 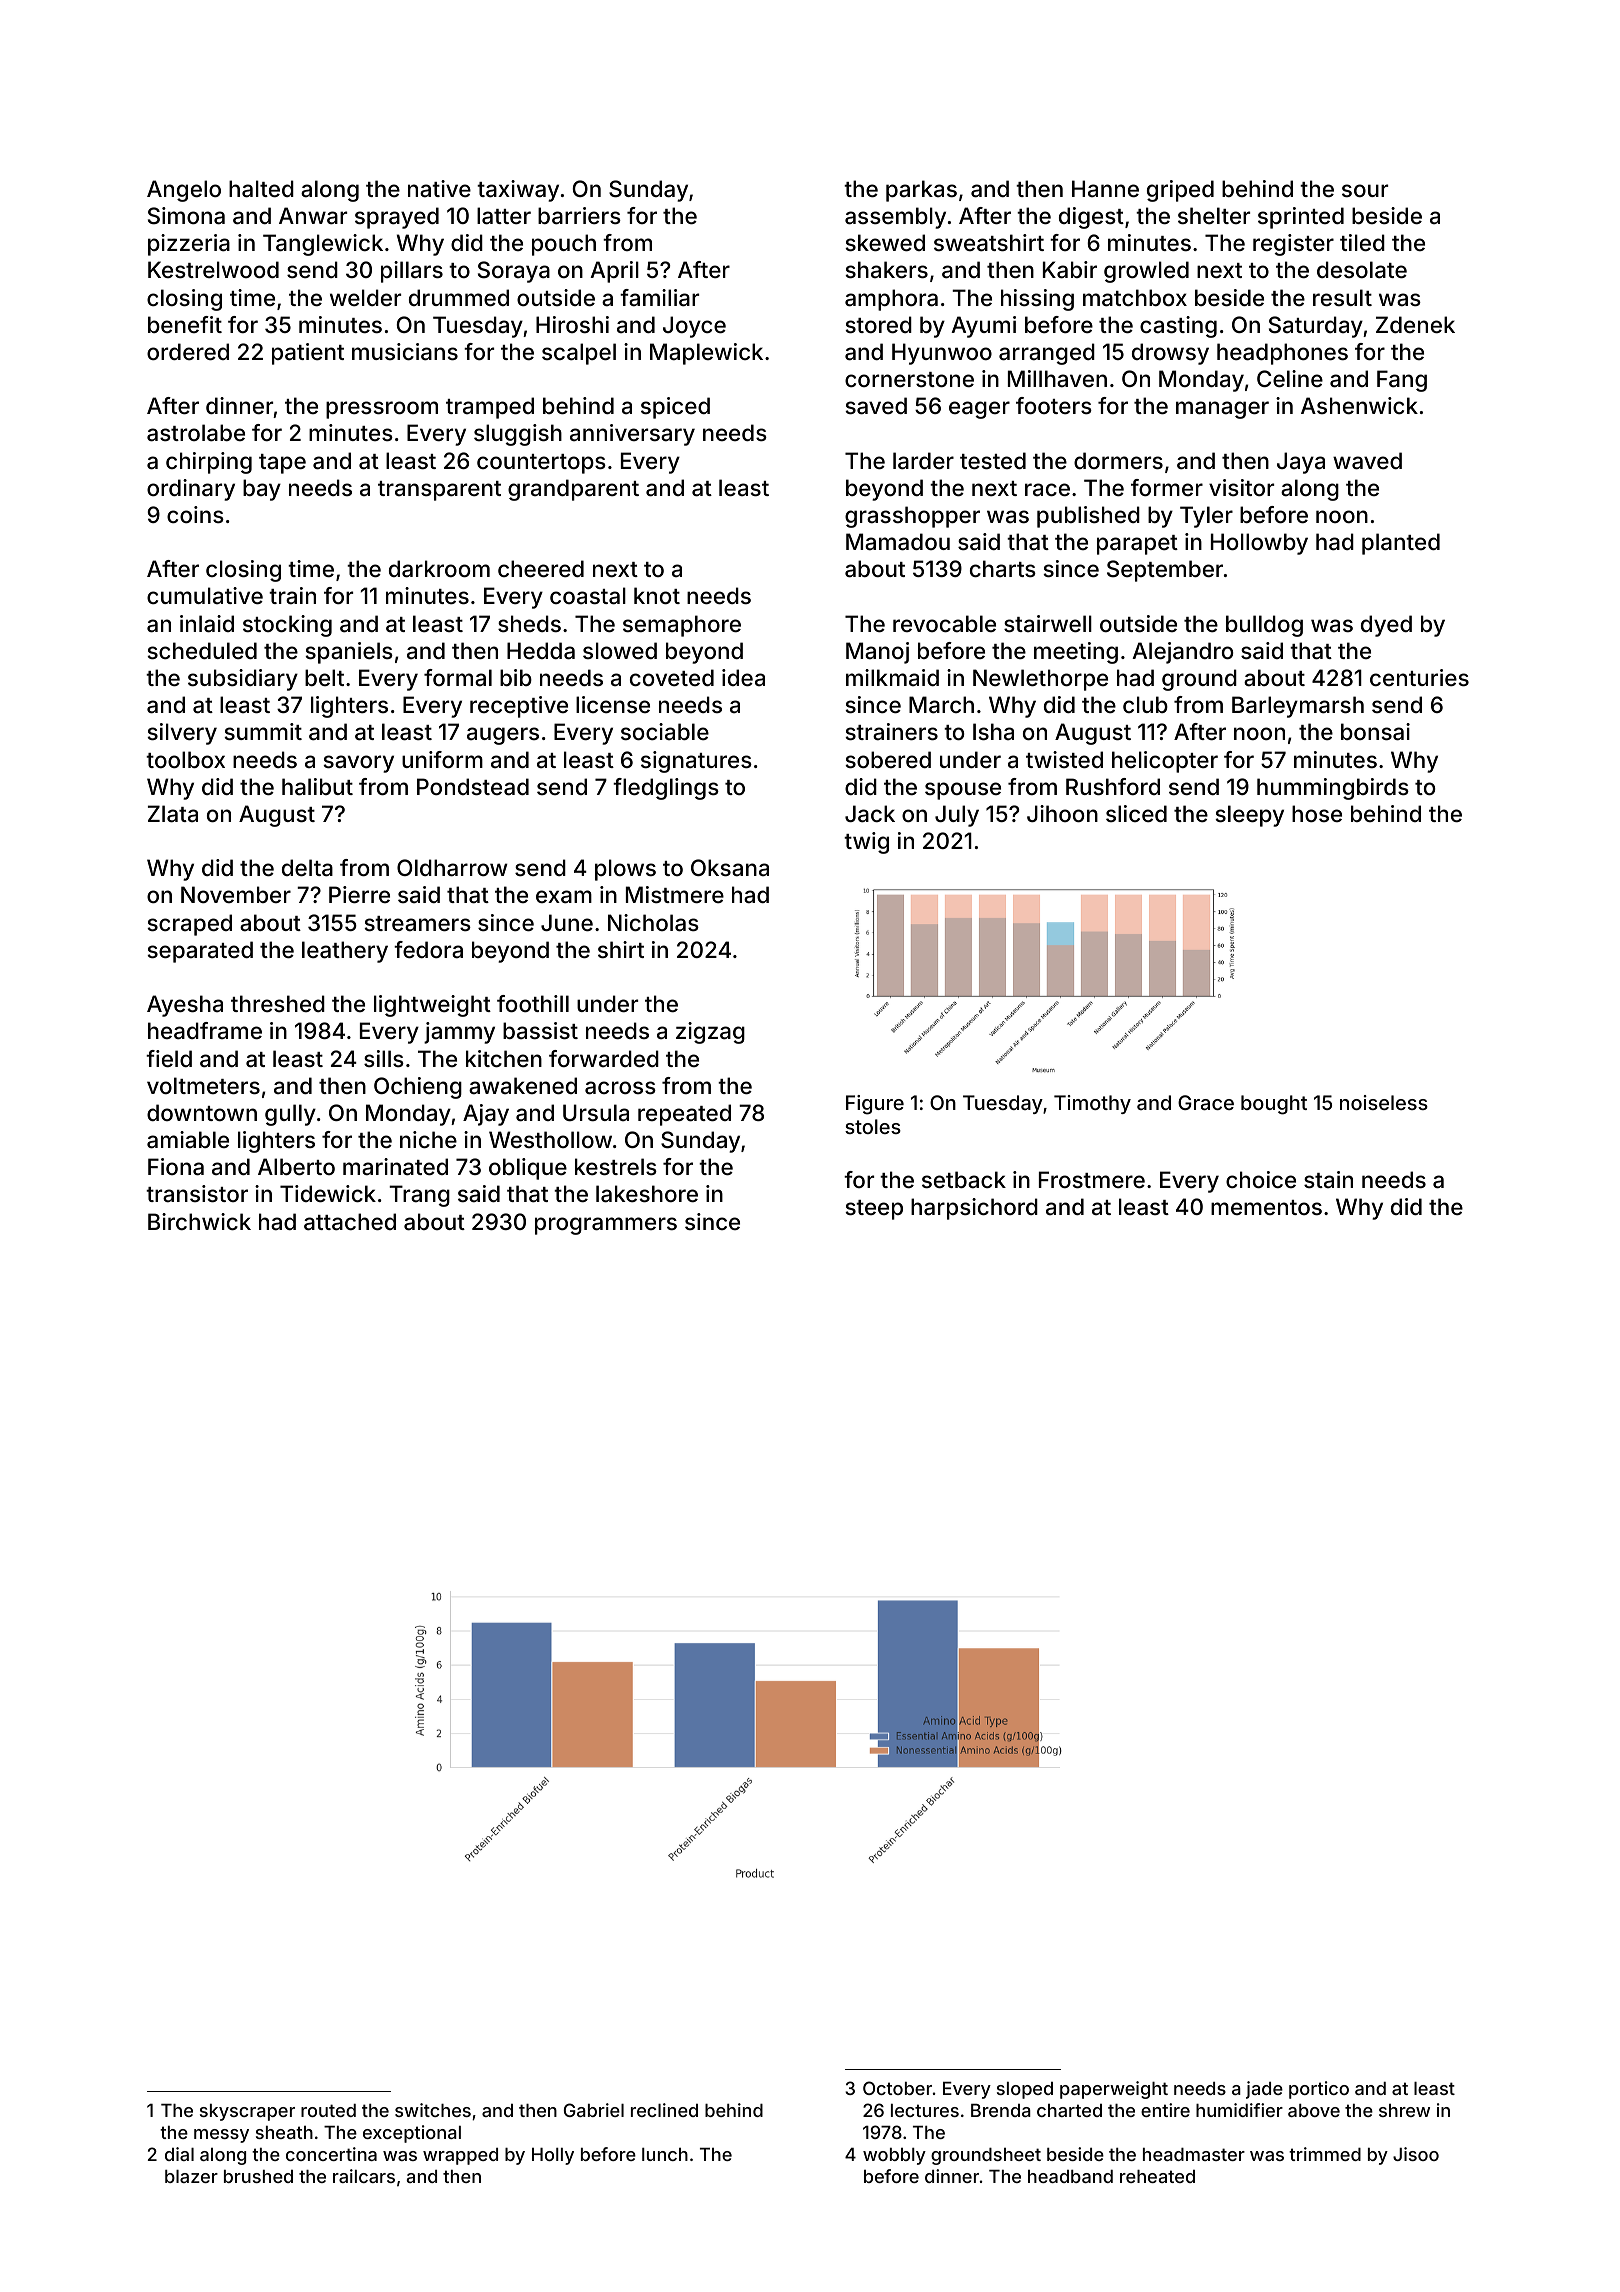 What do you see at coordinates (307, 868) in the screenshot?
I see `delta` at bounding box center [307, 868].
